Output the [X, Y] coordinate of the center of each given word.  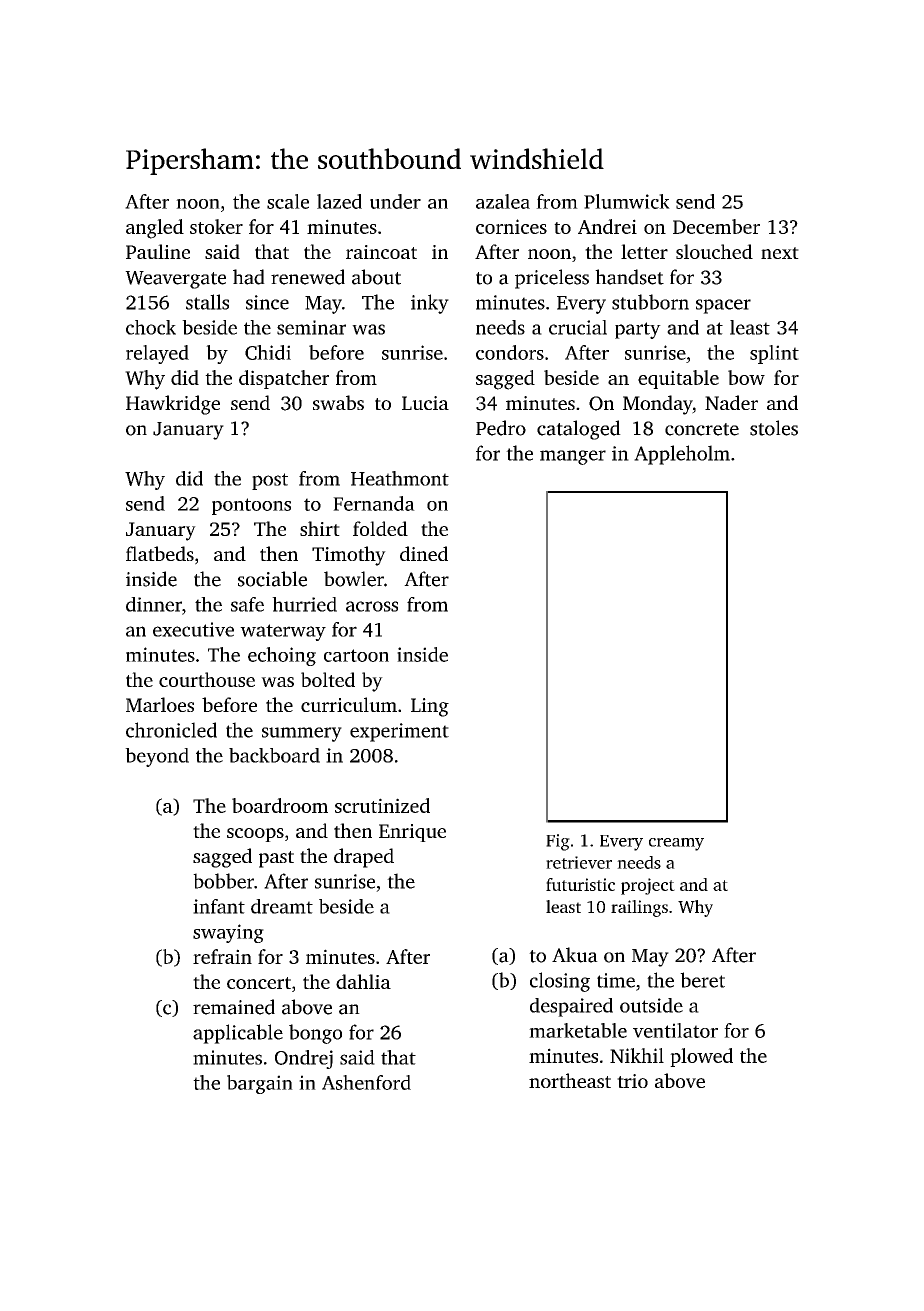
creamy [676, 844]
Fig [558, 842]
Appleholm [682, 455]
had [249, 277]
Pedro [501, 428]
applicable [238, 1034]
